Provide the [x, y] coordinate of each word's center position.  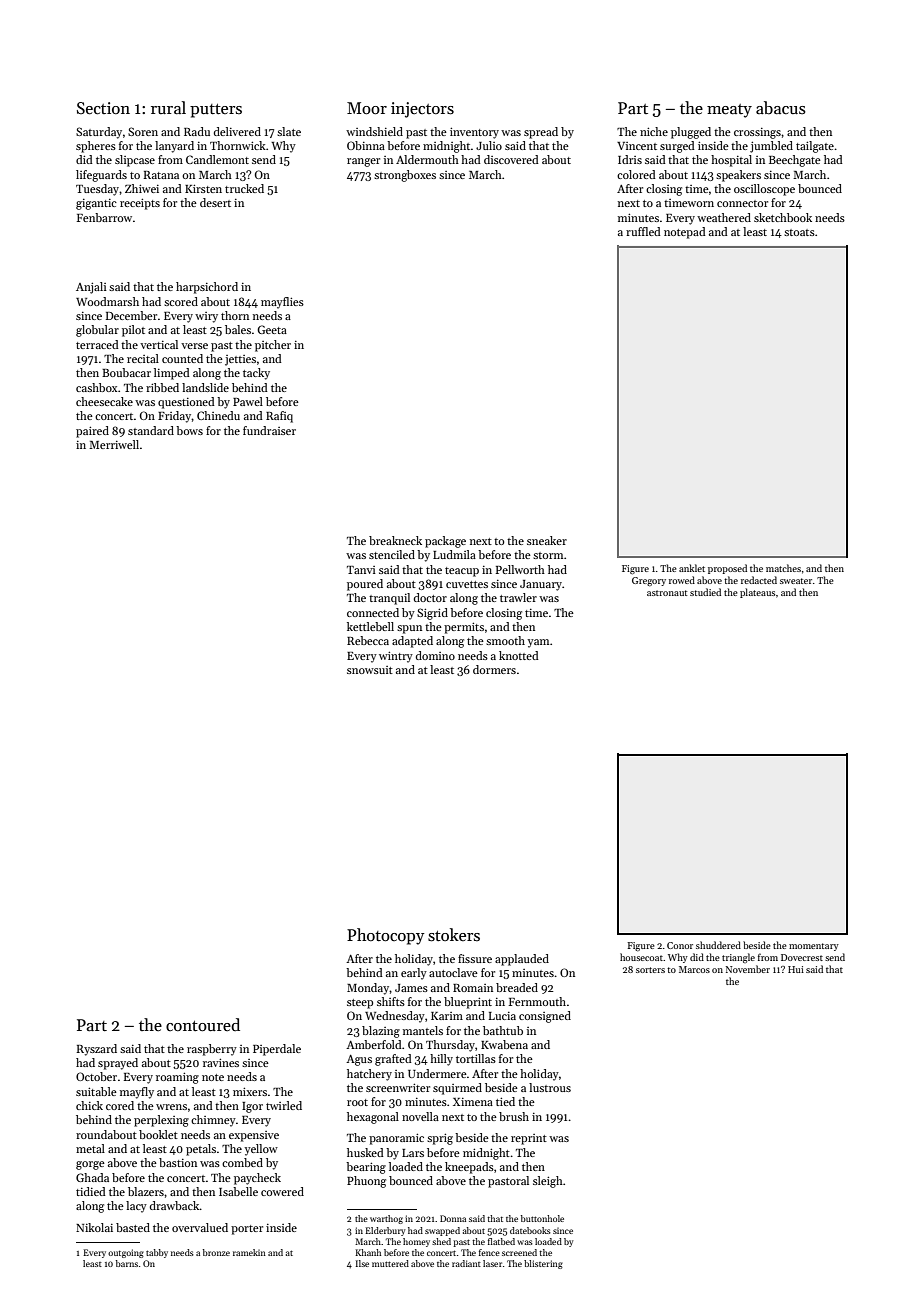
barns [127, 1263]
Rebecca [368, 640]
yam [538, 643]
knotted [519, 655]
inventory [474, 133]
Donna [453, 1218]
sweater [796, 581]
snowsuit [370, 670]
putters [216, 111]
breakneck [395, 540]
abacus [781, 108]
